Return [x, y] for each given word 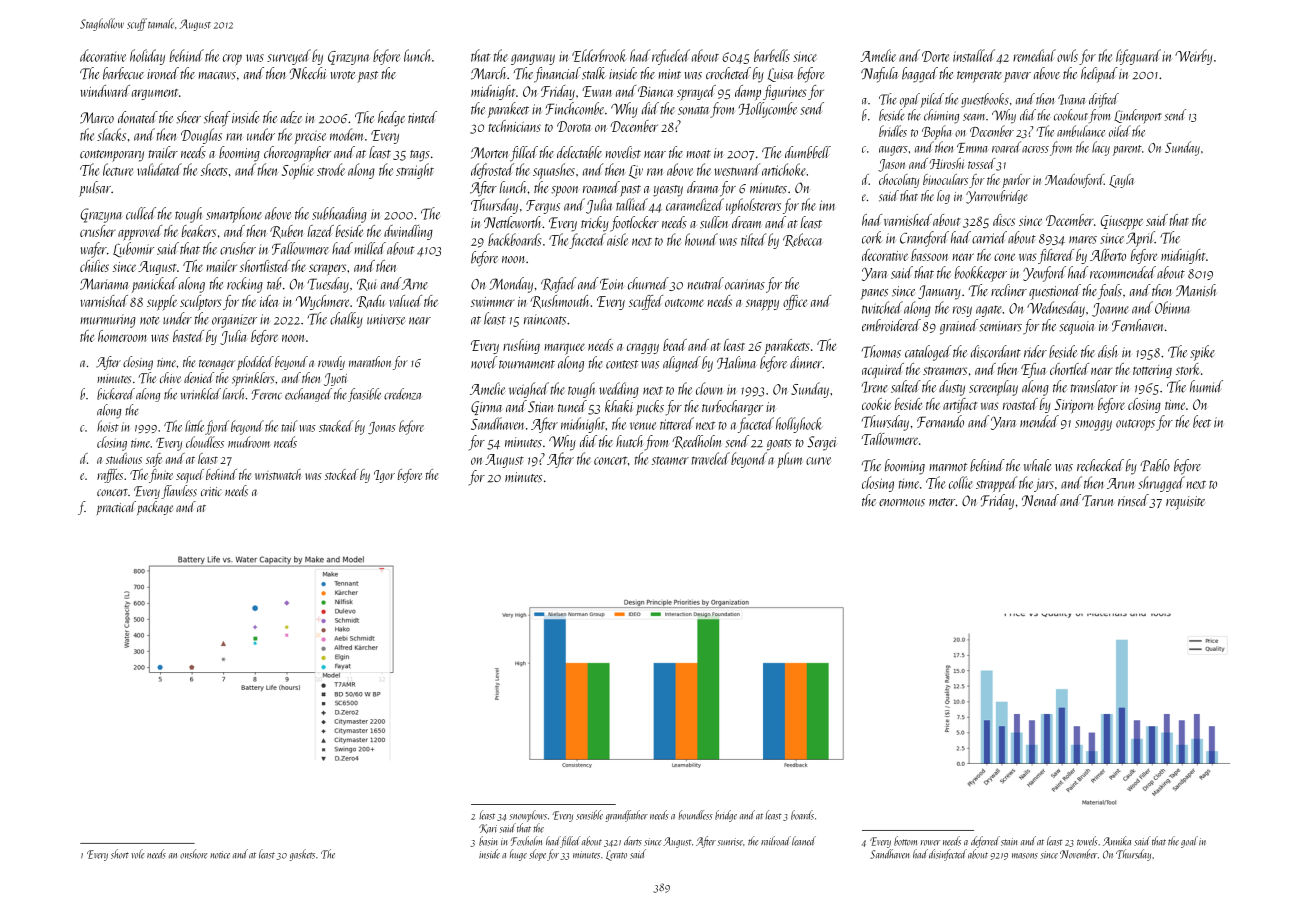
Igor [384, 476]
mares [1083, 240]
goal [1189, 842]
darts [633, 841]
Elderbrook [598, 55]
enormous [902, 503]
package [155, 508]
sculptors [201, 302]
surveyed [289, 57]
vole [138, 854]
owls [1067, 55]
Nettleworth [513, 222]
